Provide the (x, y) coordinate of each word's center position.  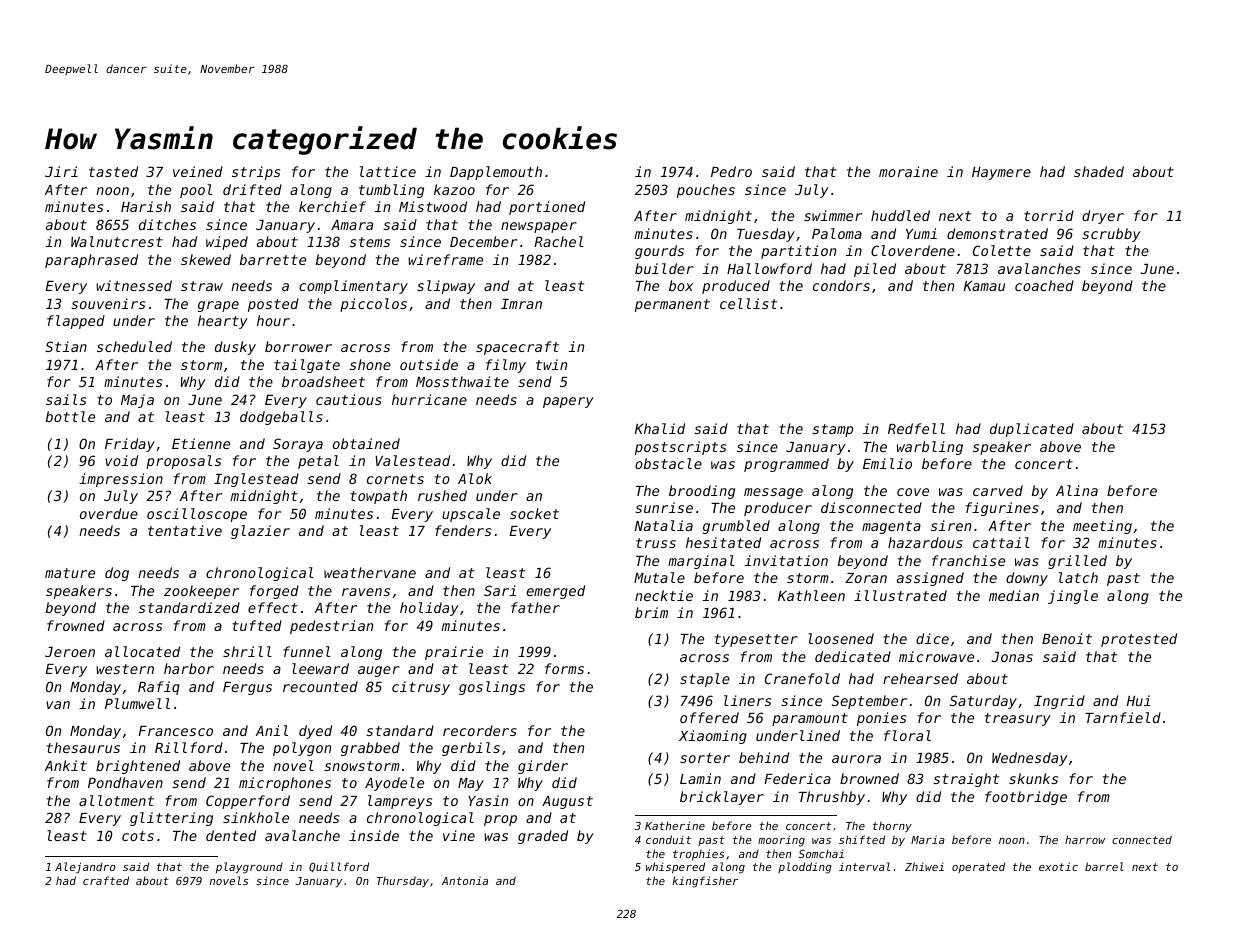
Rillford (189, 747)
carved (998, 490)
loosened (841, 638)
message (773, 493)
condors (841, 285)
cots (138, 836)
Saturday (983, 702)
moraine (908, 171)
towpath (378, 497)
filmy (506, 366)
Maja (137, 401)
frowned (76, 625)
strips (256, 173)
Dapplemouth (496, 173)
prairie (454, 653)
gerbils (471, 749)
